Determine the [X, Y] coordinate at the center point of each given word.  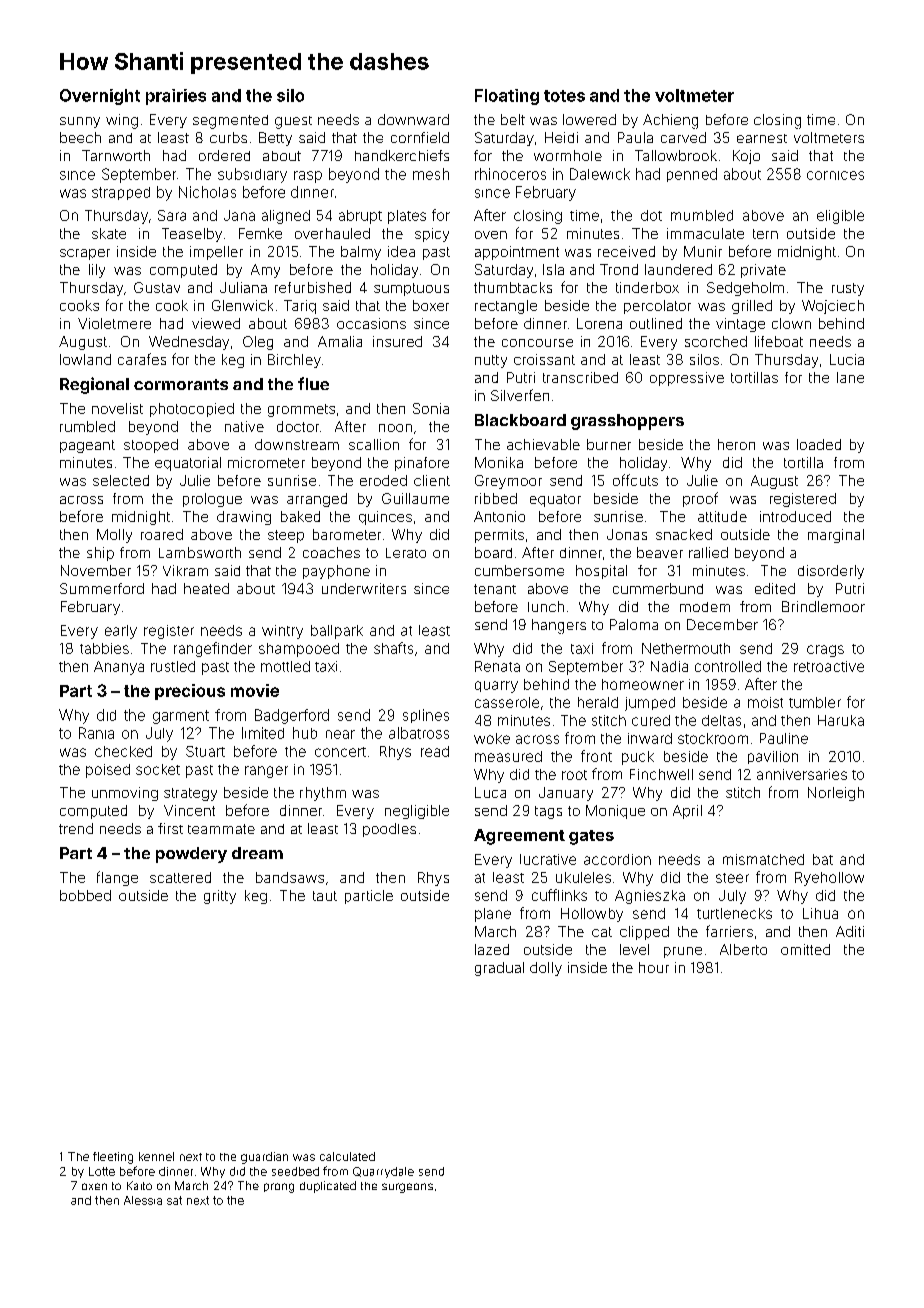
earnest [762, 138]
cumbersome [519, 570]
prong [279, 1188]
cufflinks [559, 895]
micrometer [266, 462]
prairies [176, 97]
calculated [347, 1156]
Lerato [406, 553]
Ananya [119, 668]
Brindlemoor [823, 606]
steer [732, 878]
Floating [507, 97]
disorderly [831, 572]
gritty [220, 897]
